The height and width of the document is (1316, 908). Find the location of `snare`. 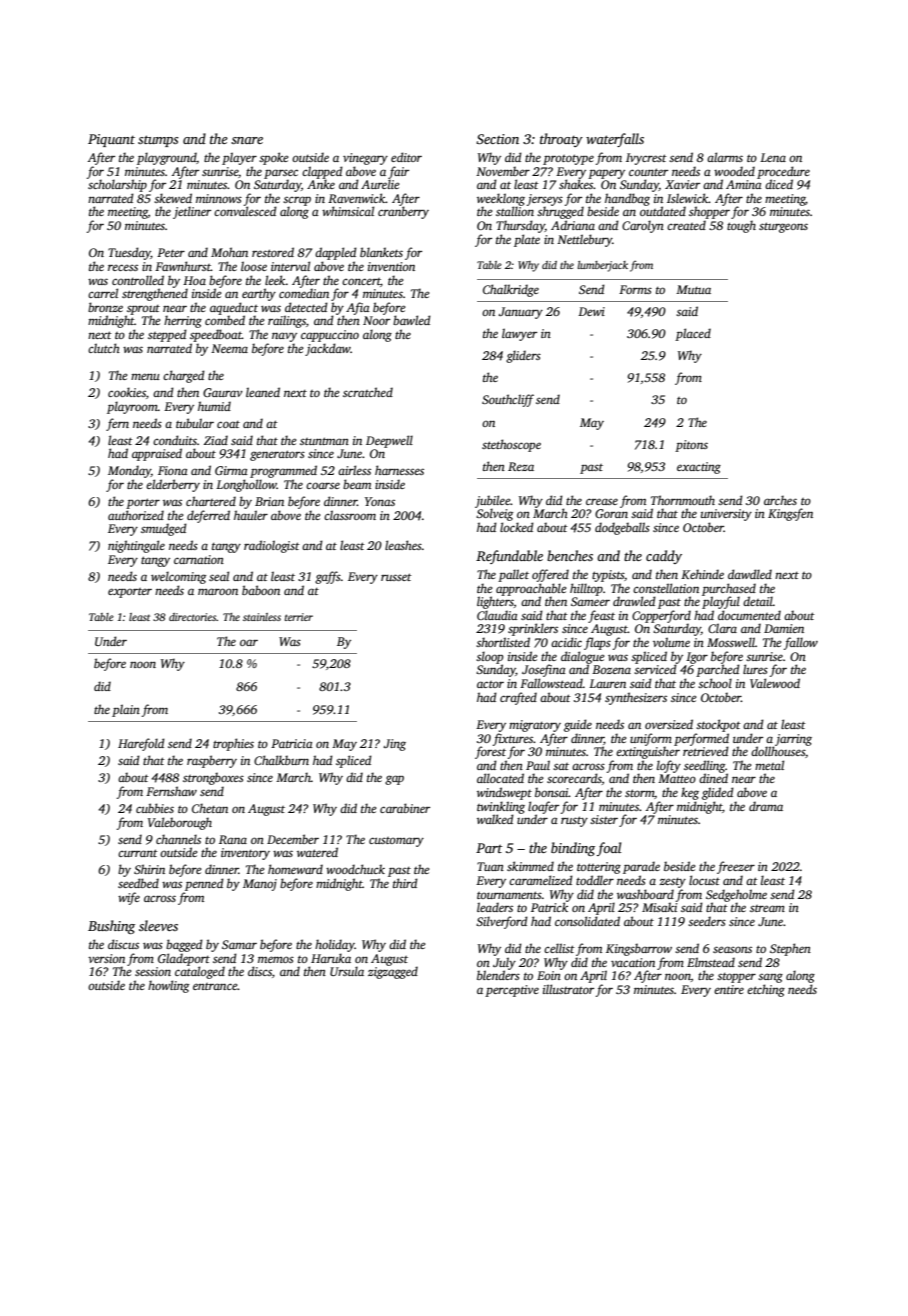

snare is located at coordinates (247, 140).
